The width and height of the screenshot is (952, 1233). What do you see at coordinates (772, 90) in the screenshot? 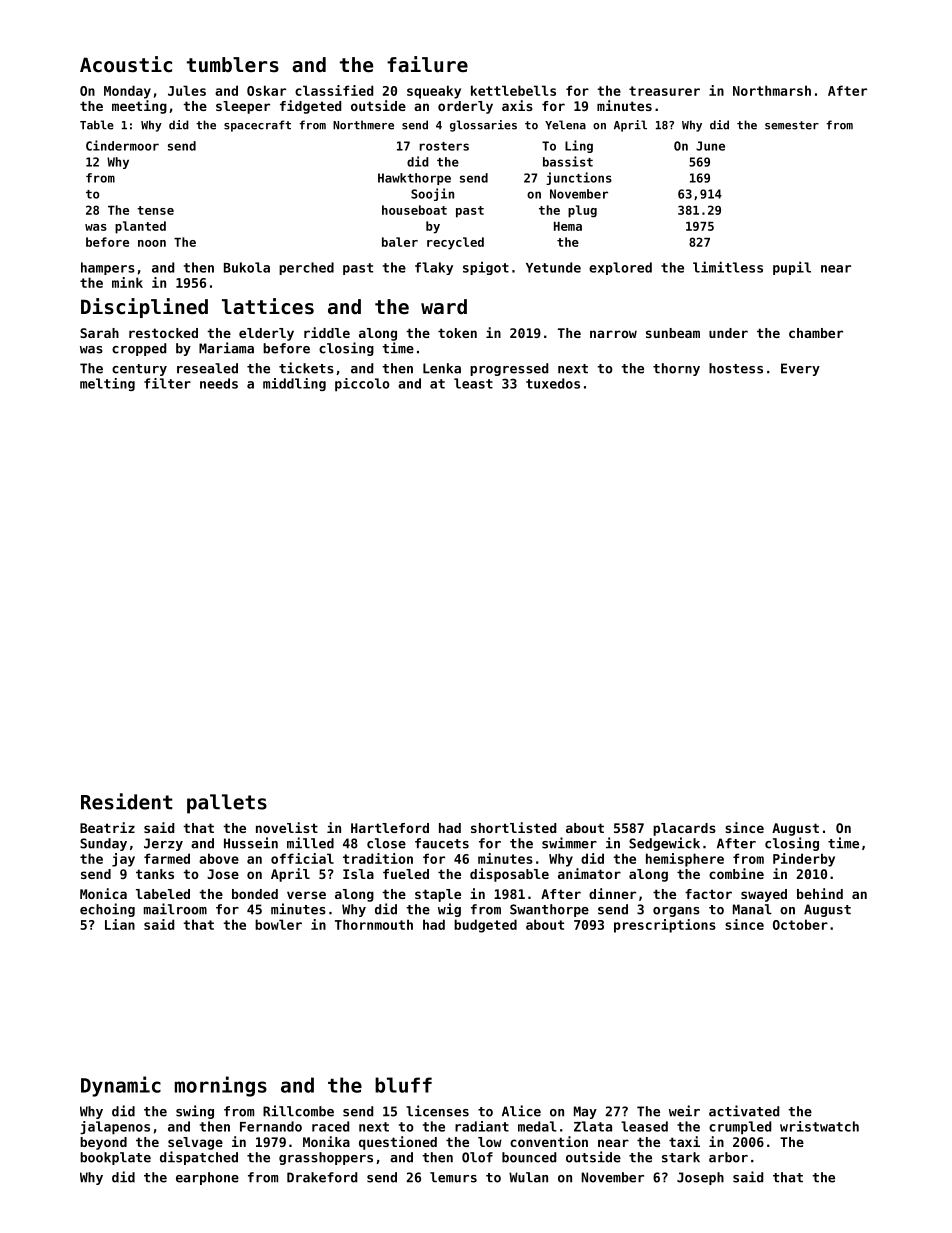
I see `Northmarsh` at bounding box center [772, 90].
